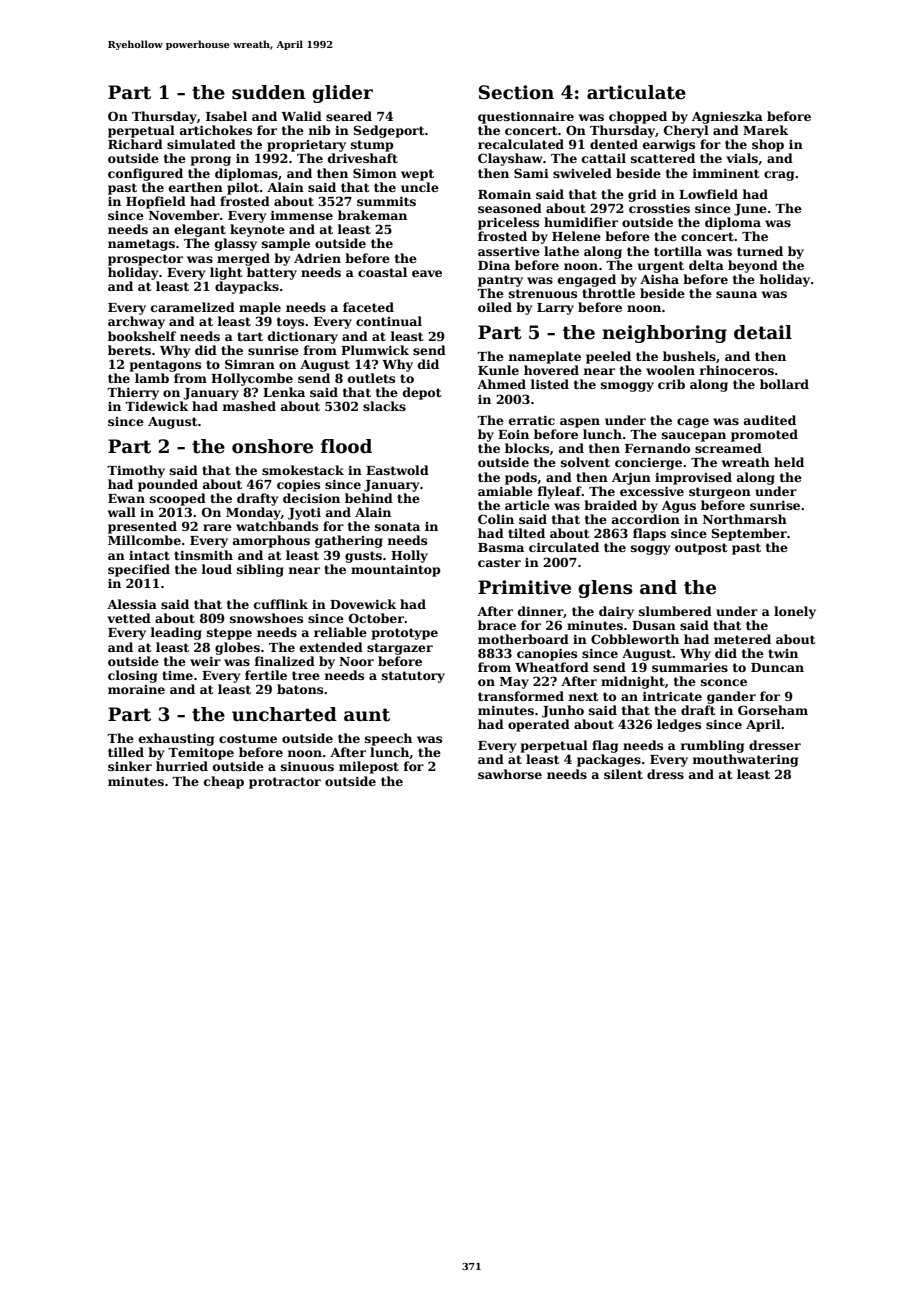 Image resolution: width=924 pixels, height=1308 pixels. What do you see at coordinates (363, 158) in the screenshot?
I see `driveshaft` at bounding box center [363, 158].
